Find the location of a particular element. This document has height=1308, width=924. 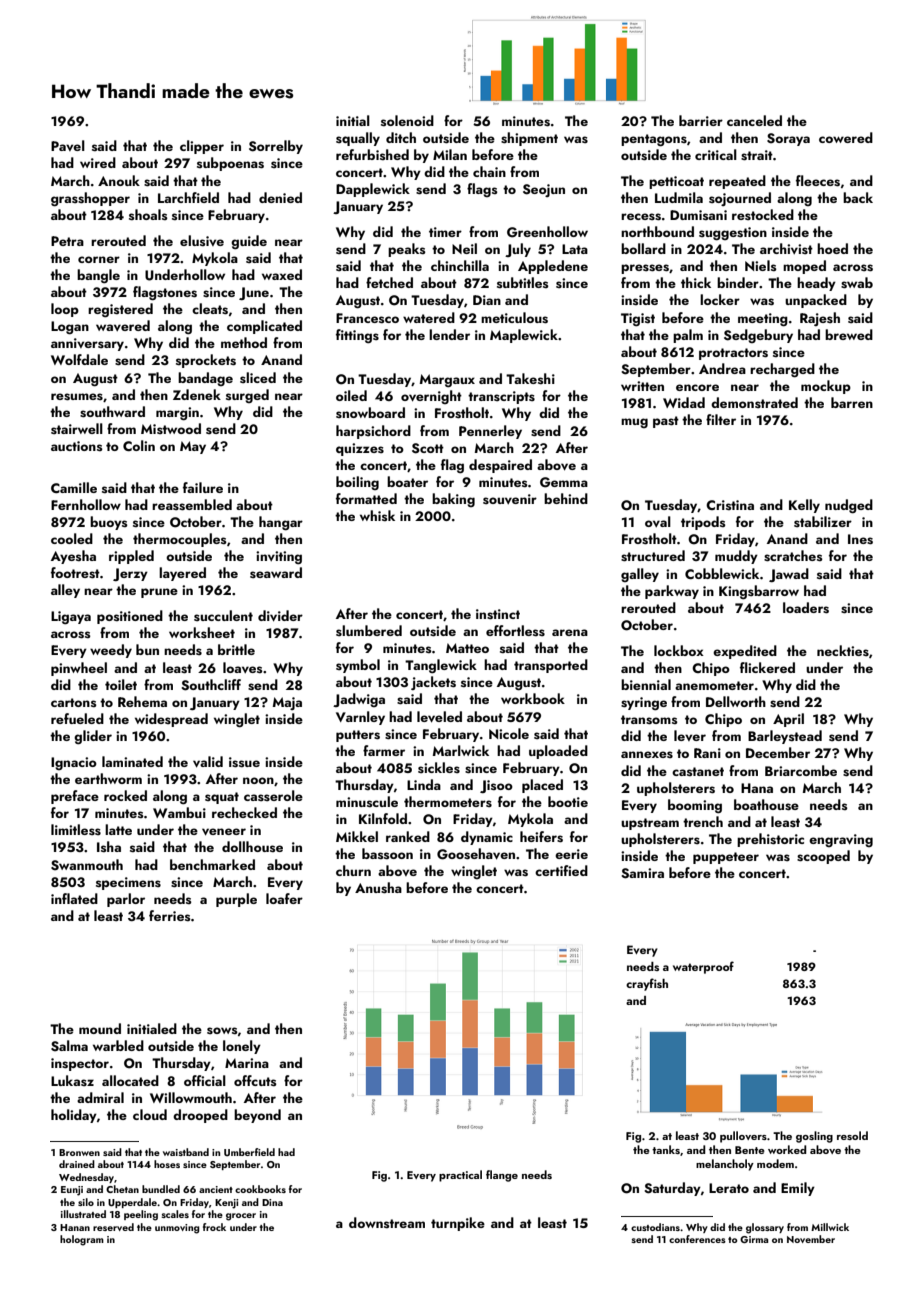

Mikkel is located at coordinates (357, 836).
